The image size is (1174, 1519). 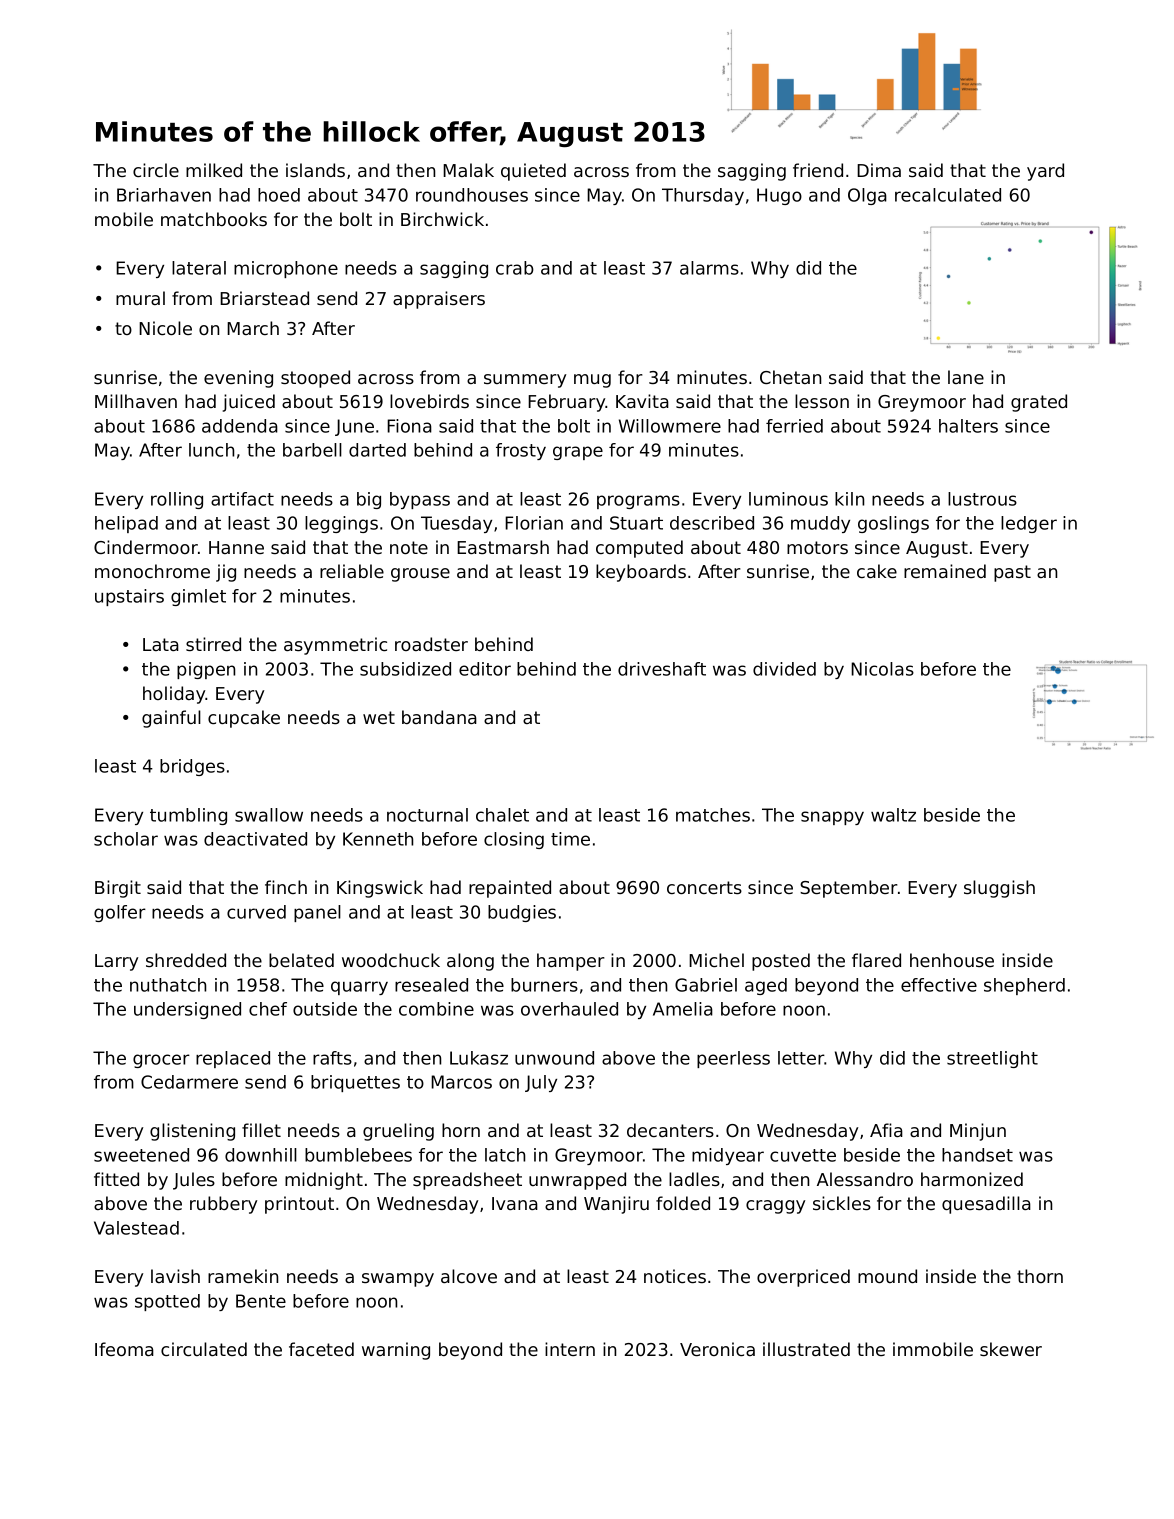 What do you see at coordinates (675, 1276) in the screenshot?
I see `notices` at bounding box center [675, 1276].
